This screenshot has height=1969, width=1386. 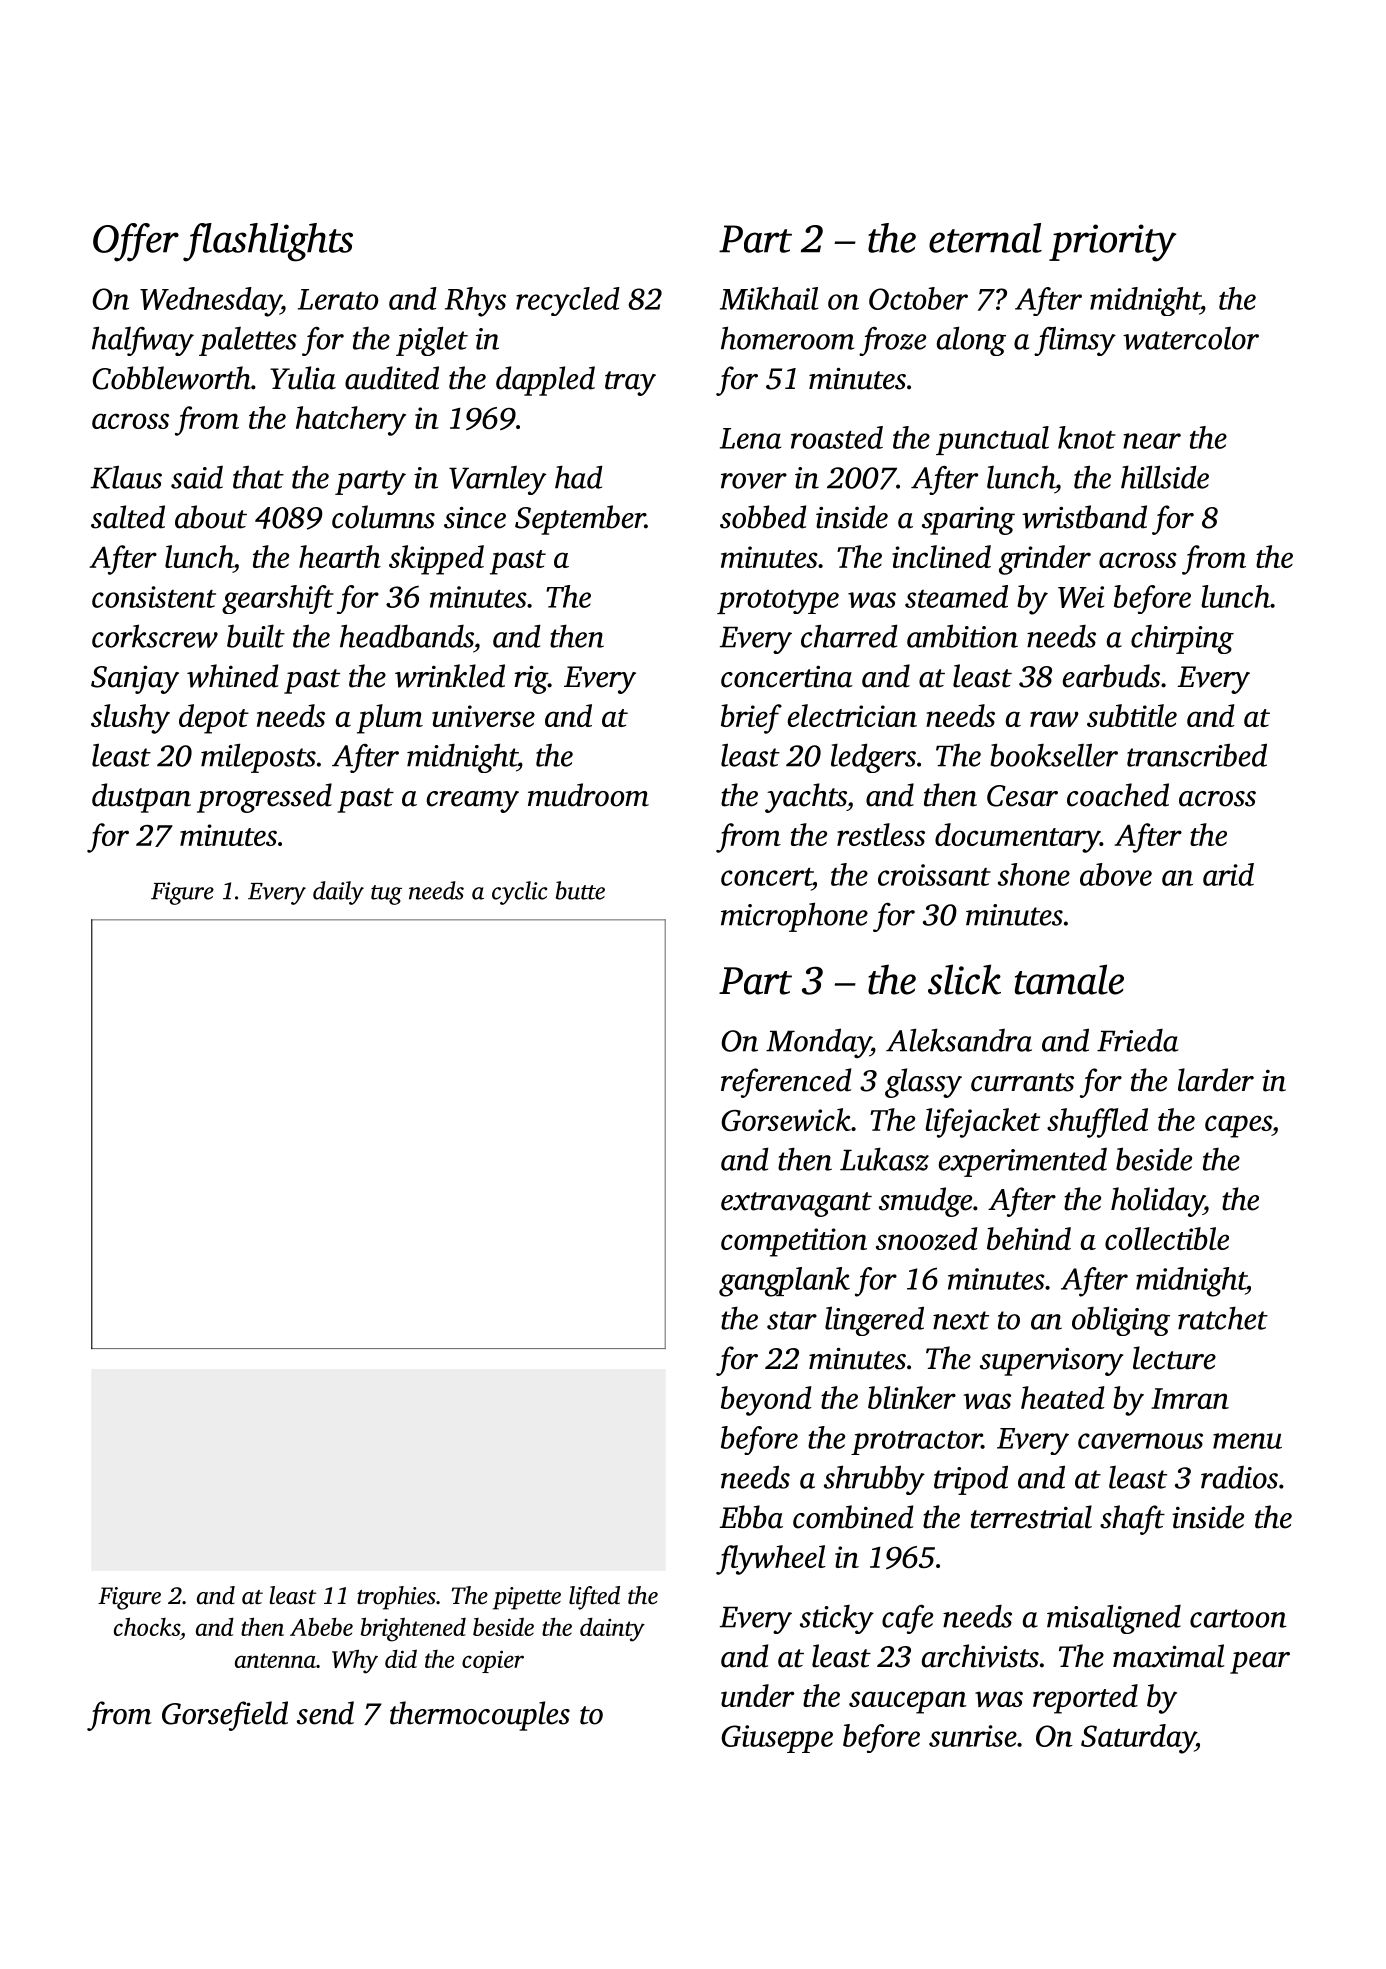 What do you see at coordinates (796, 1204) in the screenshot?
I see `extravagant` at bounding box center [796, 1204].
